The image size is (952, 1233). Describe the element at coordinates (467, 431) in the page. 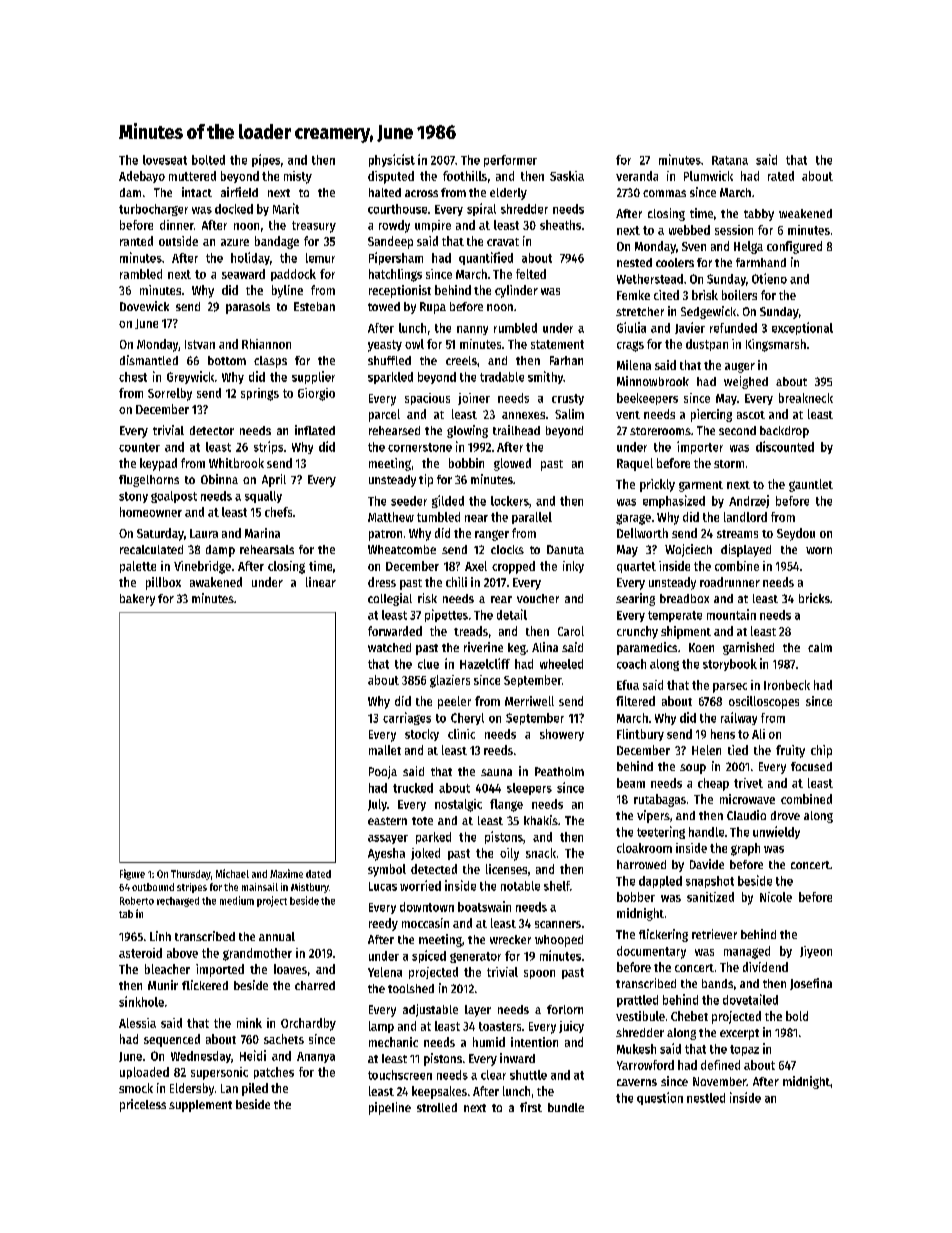

I see `glowing` at that location.
